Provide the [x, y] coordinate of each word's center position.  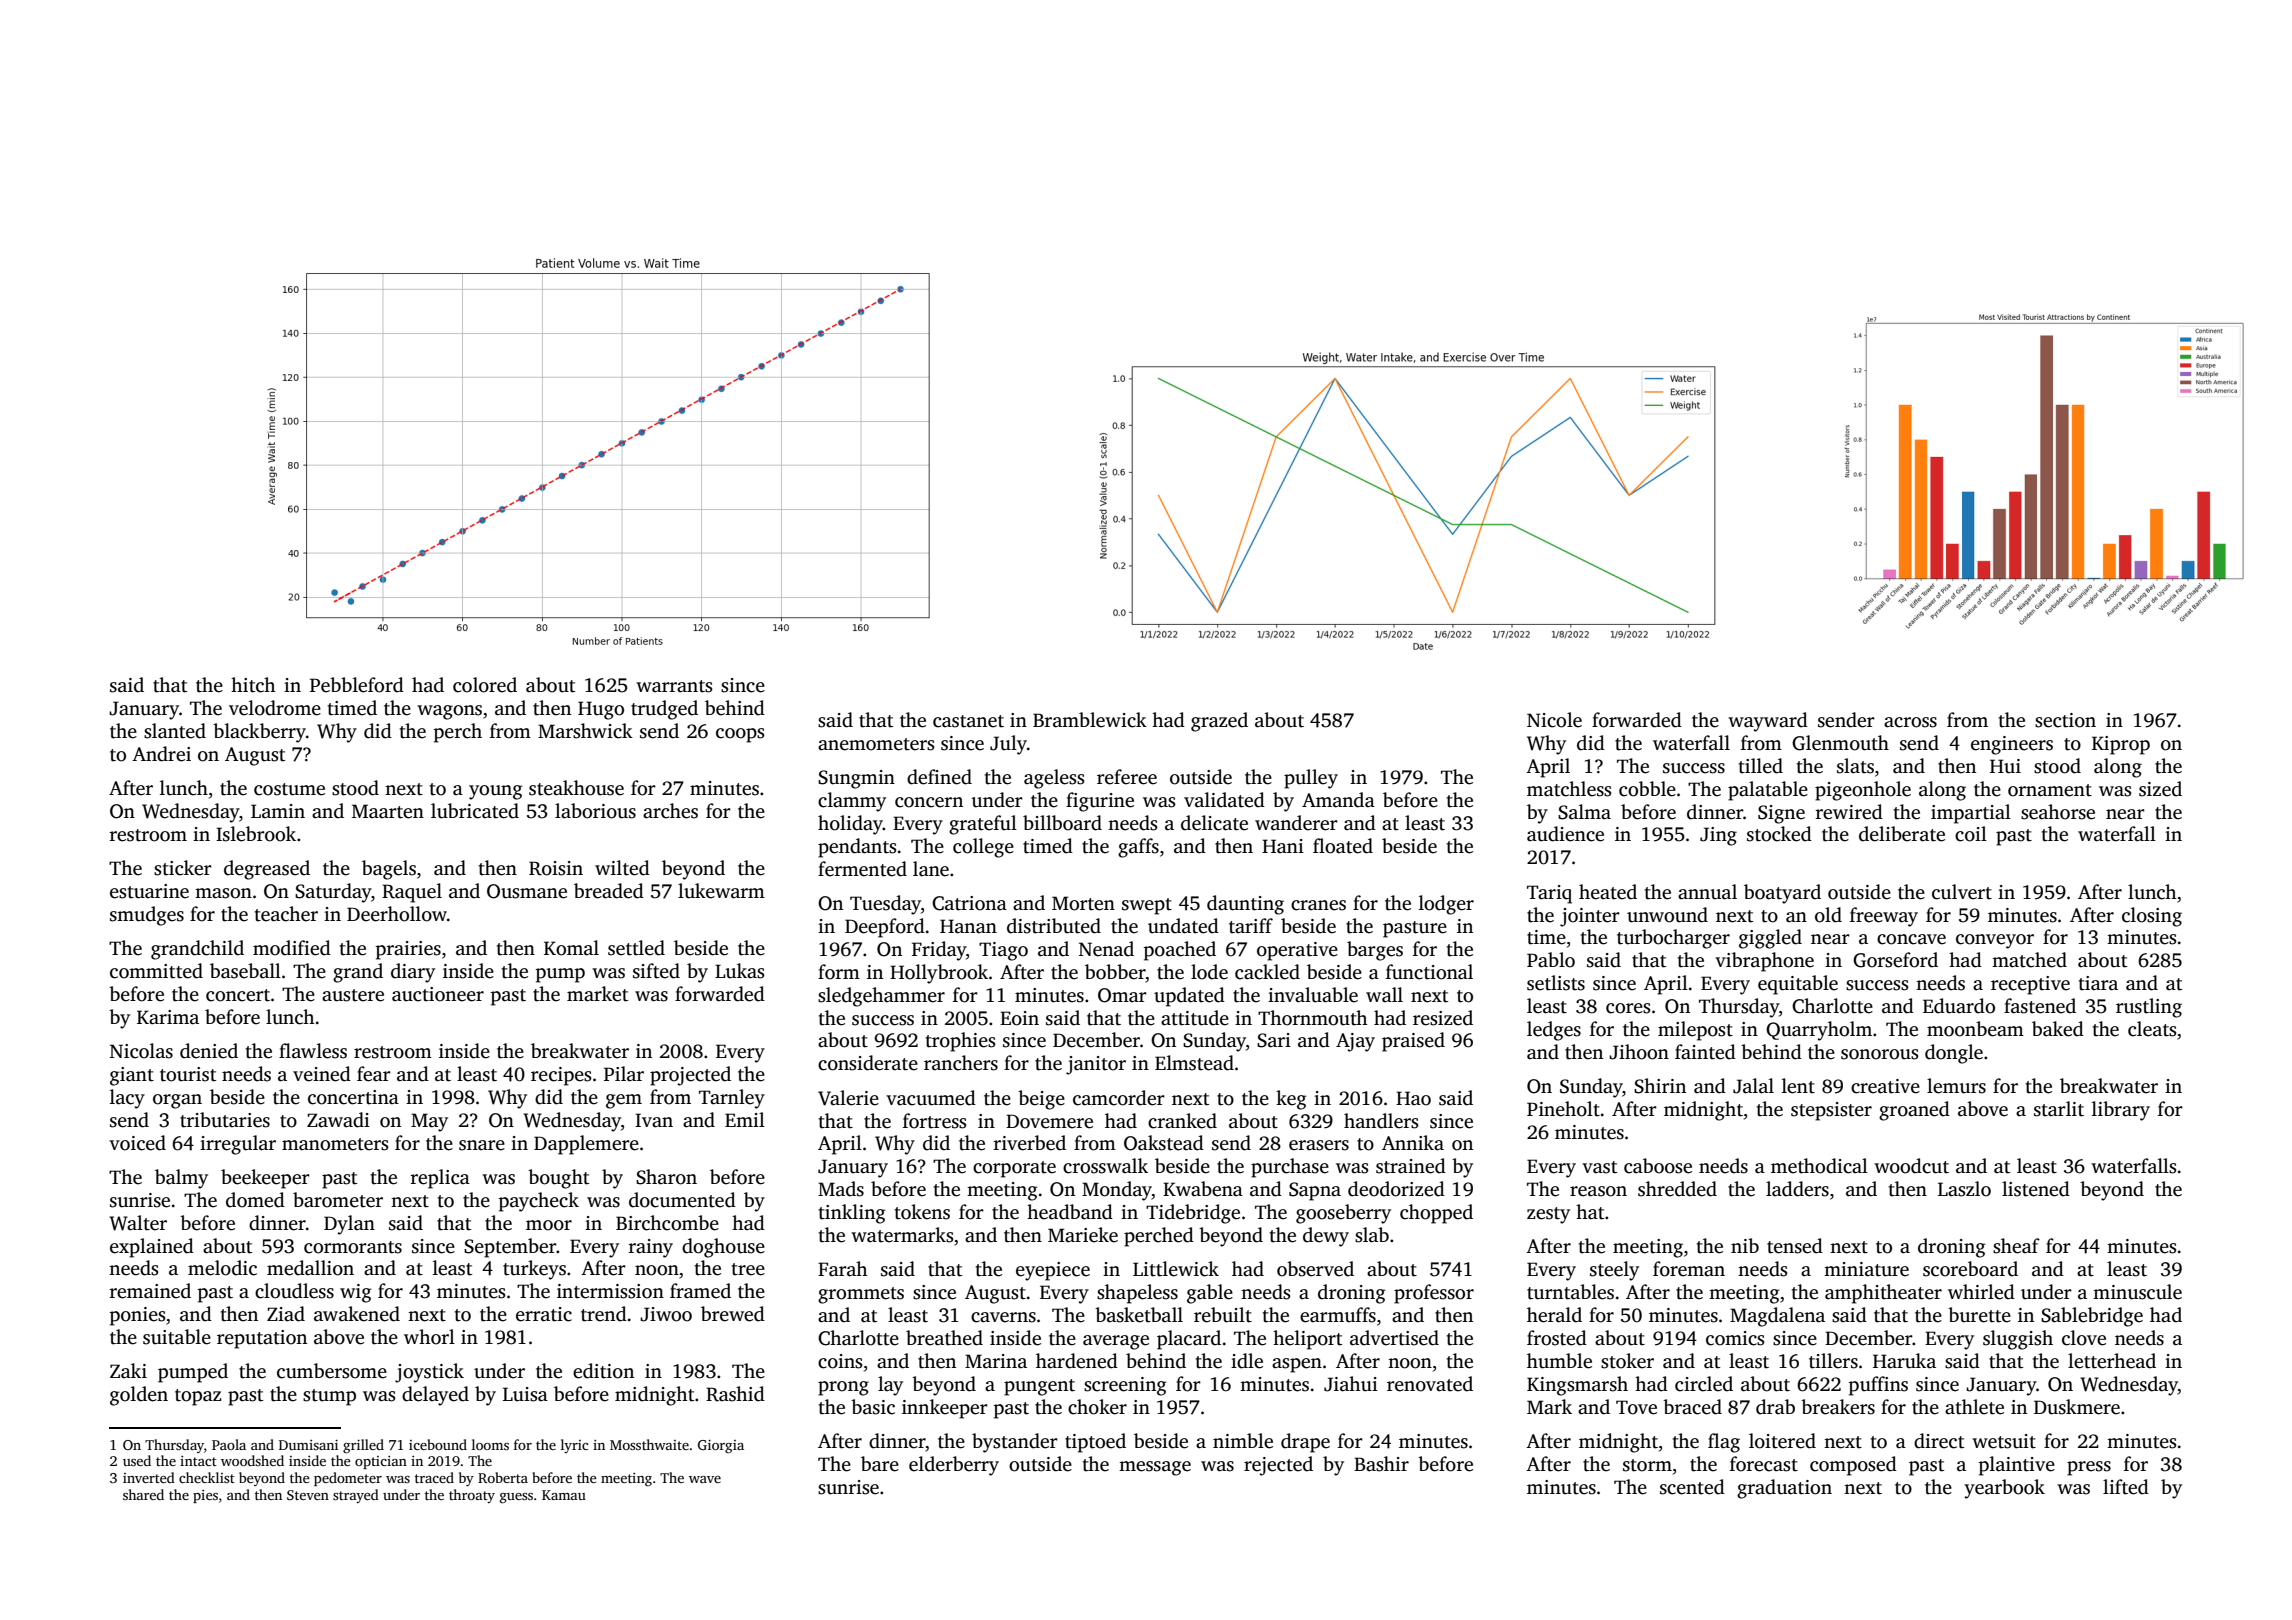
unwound [1667, 915]
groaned [1914, 1111]
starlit [2059, 1109]
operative [1297, 951]
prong [843, 1388]
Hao [1413, 1098]
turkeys [534, 1270]
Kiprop [2121, 745]
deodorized [1396, 1189]
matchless [1569, 789]
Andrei [161, 754]
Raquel [412, 893]
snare [482, 1145]
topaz [198, 1397]
